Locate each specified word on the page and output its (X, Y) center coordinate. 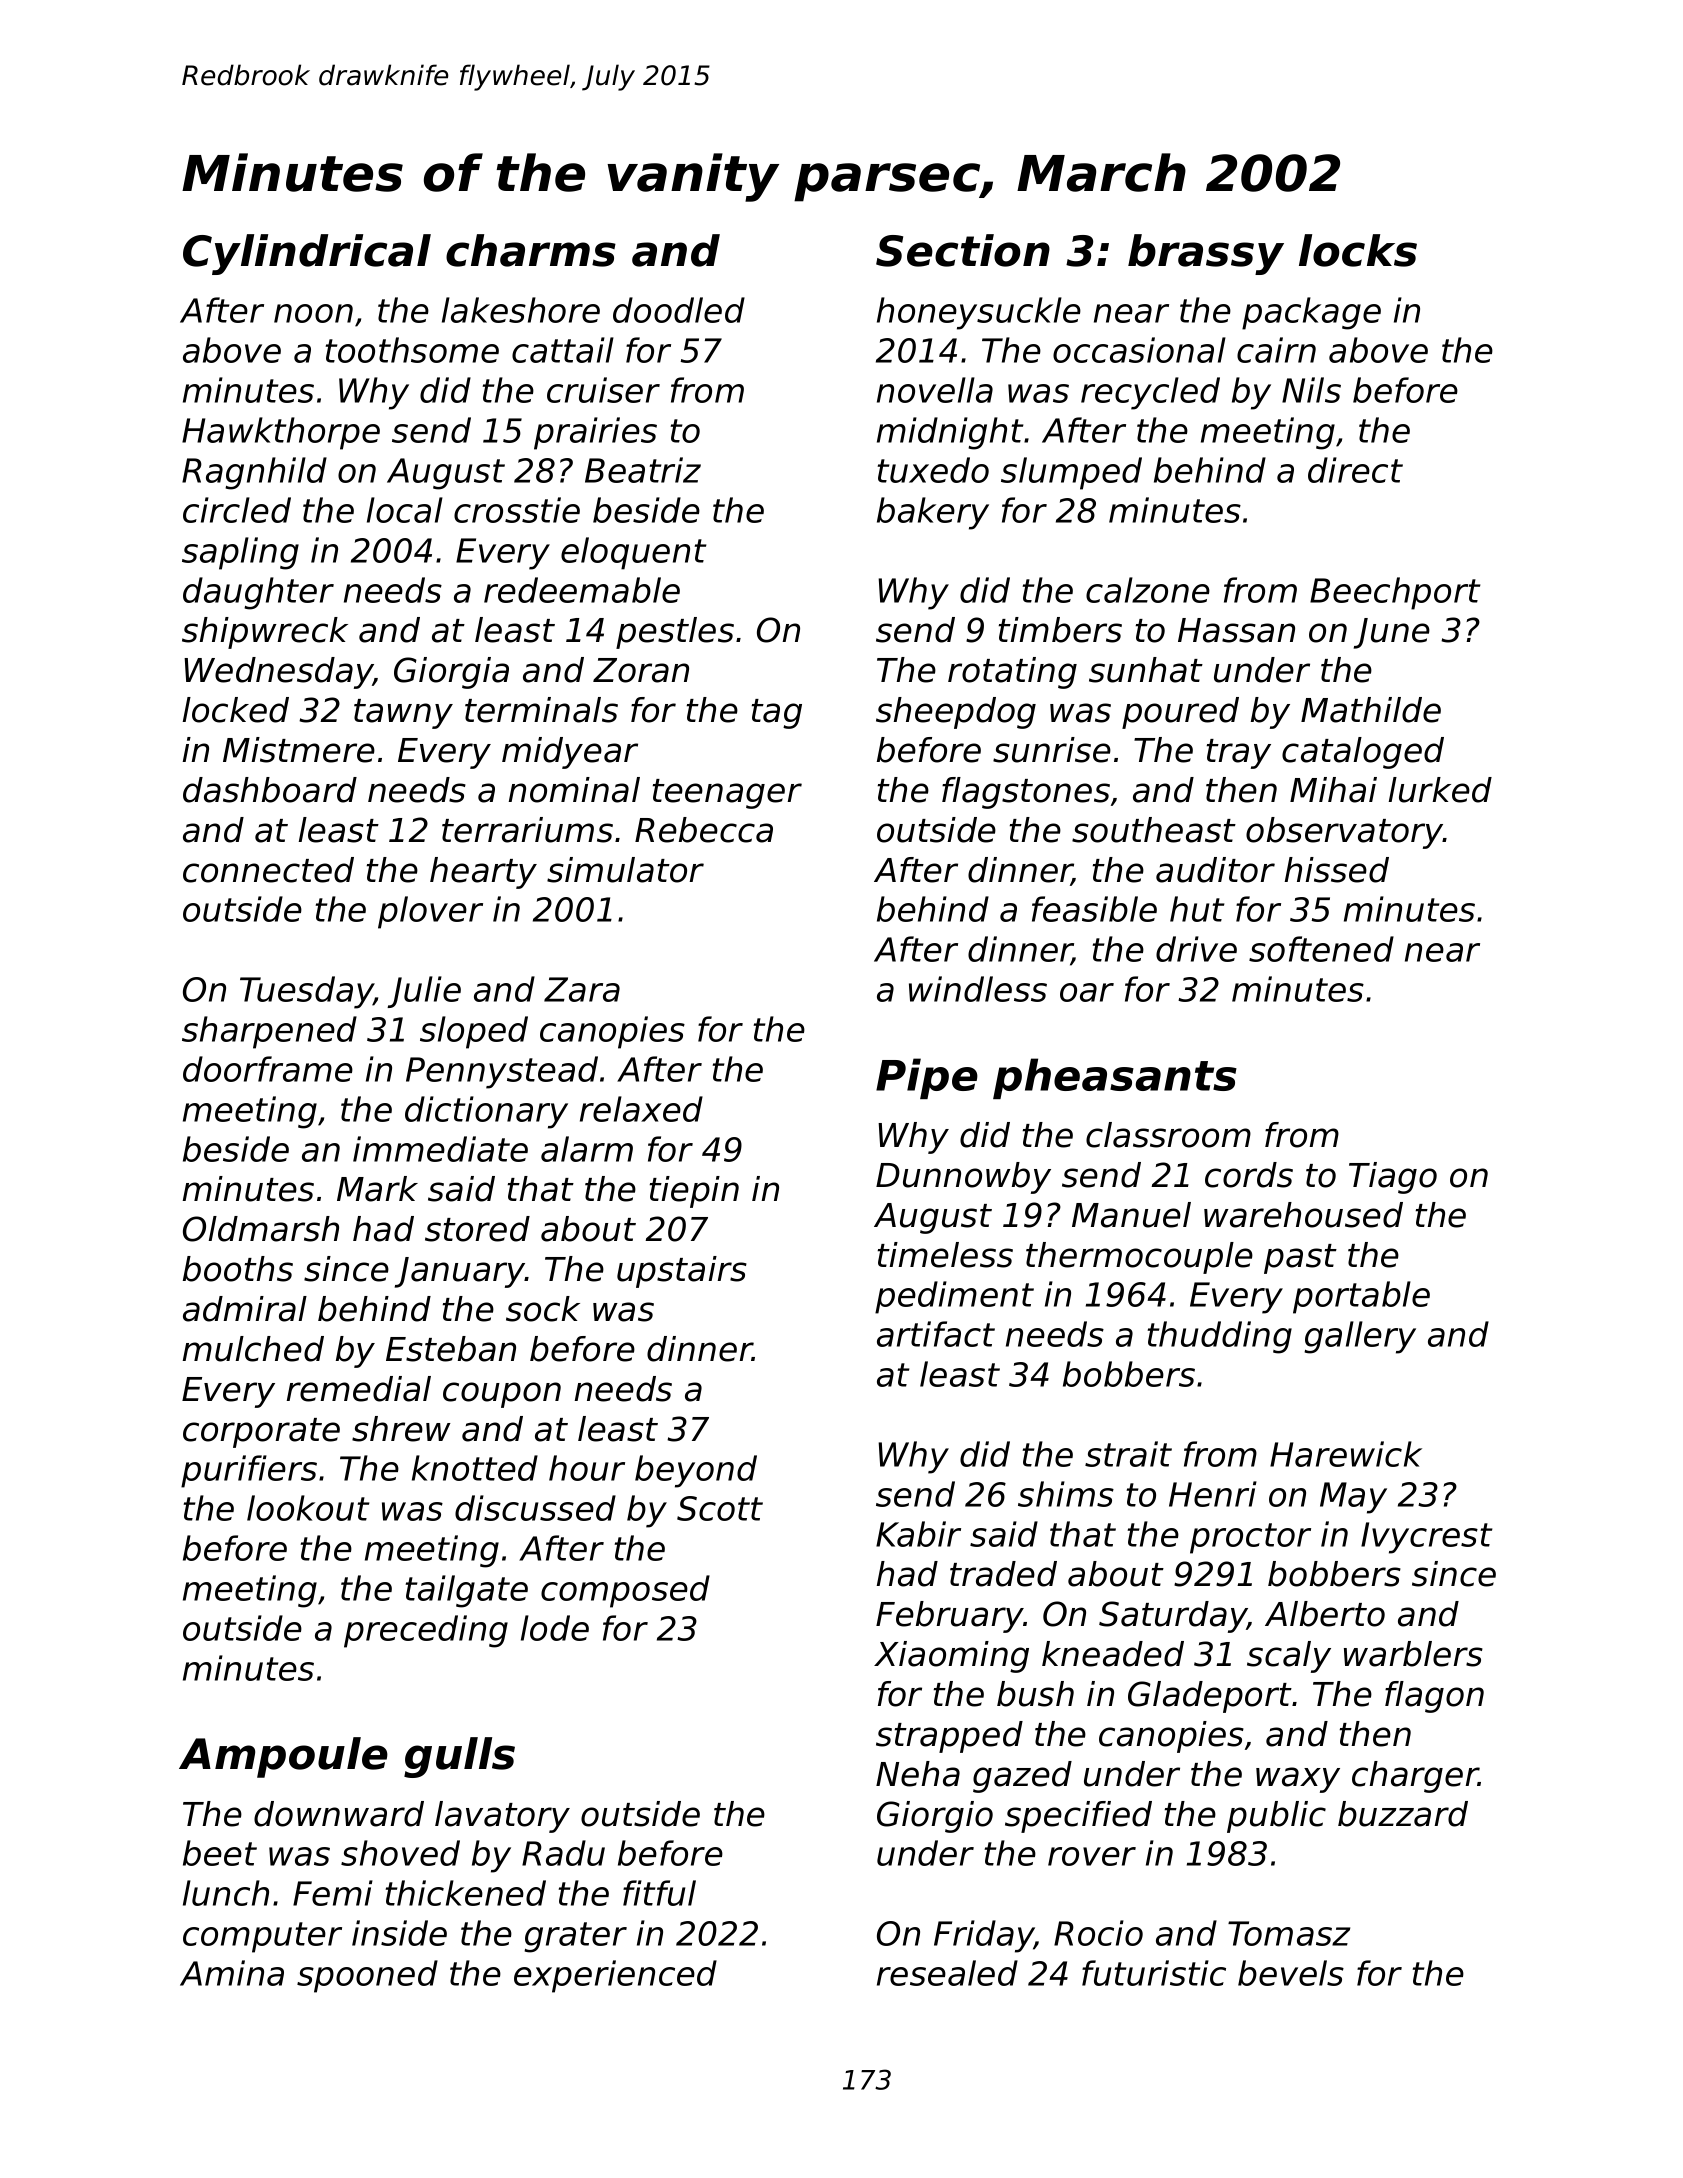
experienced (615, 1976)
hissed (1337, 870)
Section (963, 250)
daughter (258, 593)
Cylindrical (307, 254)
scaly (1289, 1657)
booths (238, 1269)
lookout (308, 1508)
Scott (720, 1508)
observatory (1344, 833)
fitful (659, 1893)
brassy (1206, 254)
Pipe (927, 1078)
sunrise (1052, 750)
